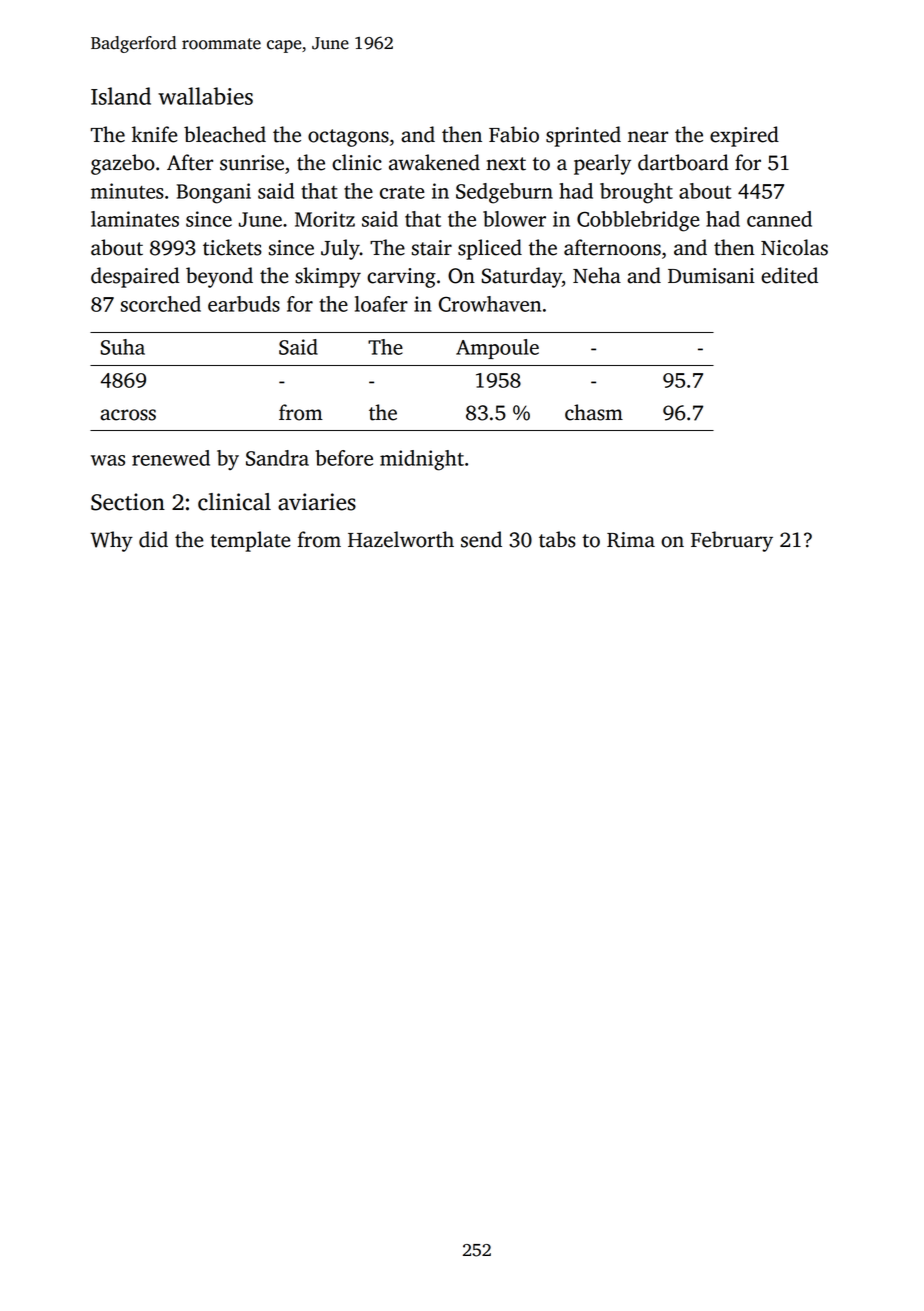 The height and width of the screenshot is (1311, 924). I want to click on dartboard, so click(683, 162).
